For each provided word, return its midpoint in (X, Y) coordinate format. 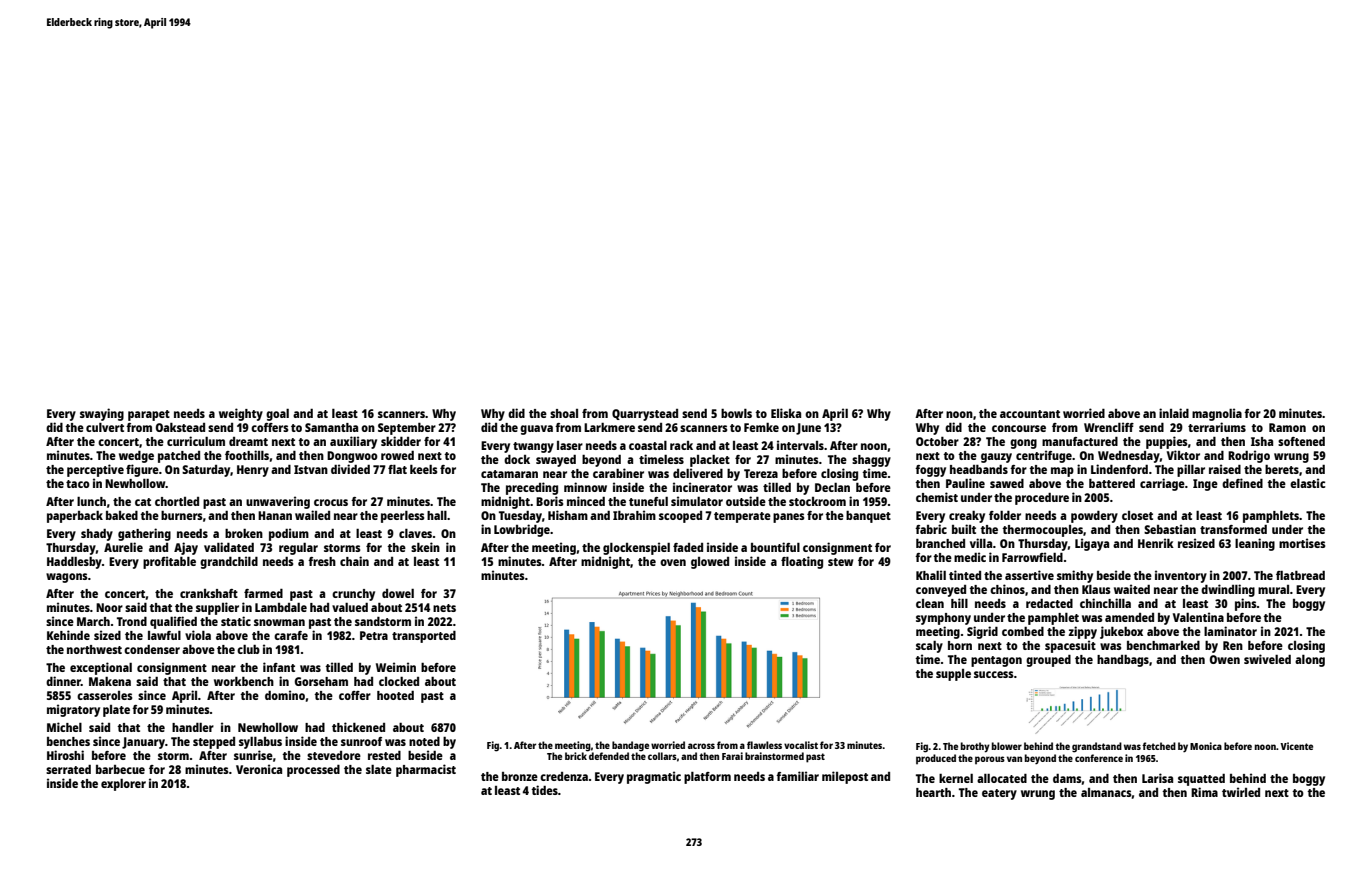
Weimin (396, 667)
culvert (105, 427)
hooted (395, 695)
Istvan (311, 469)
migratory (73, 710)
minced (586, 501)
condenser (152, 649)
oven (673, 562)
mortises (1302, 543)
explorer (123, 785)
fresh (322, 561)
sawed (1007, 483)
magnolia (1217, 414)
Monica (1206, 746)
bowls (736, 413)
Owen (1225, 659)
